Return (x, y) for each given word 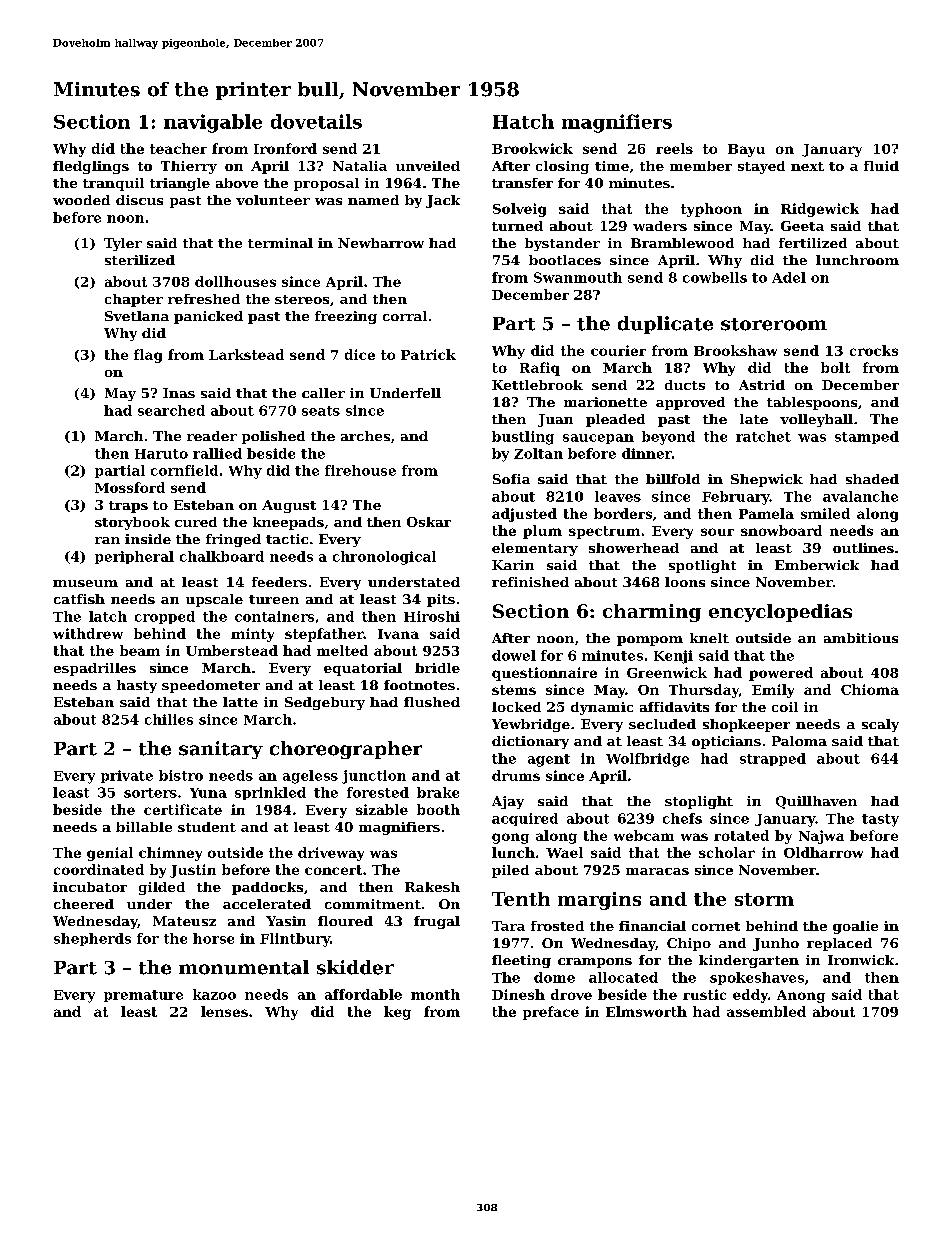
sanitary (221, 750)
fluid (881, 166)
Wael (564, 852)
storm (764, 899)
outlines (863, 548)
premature (143, 996)
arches (365, 436)
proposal (326, 184)
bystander (562, 244)
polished (273, 437)
